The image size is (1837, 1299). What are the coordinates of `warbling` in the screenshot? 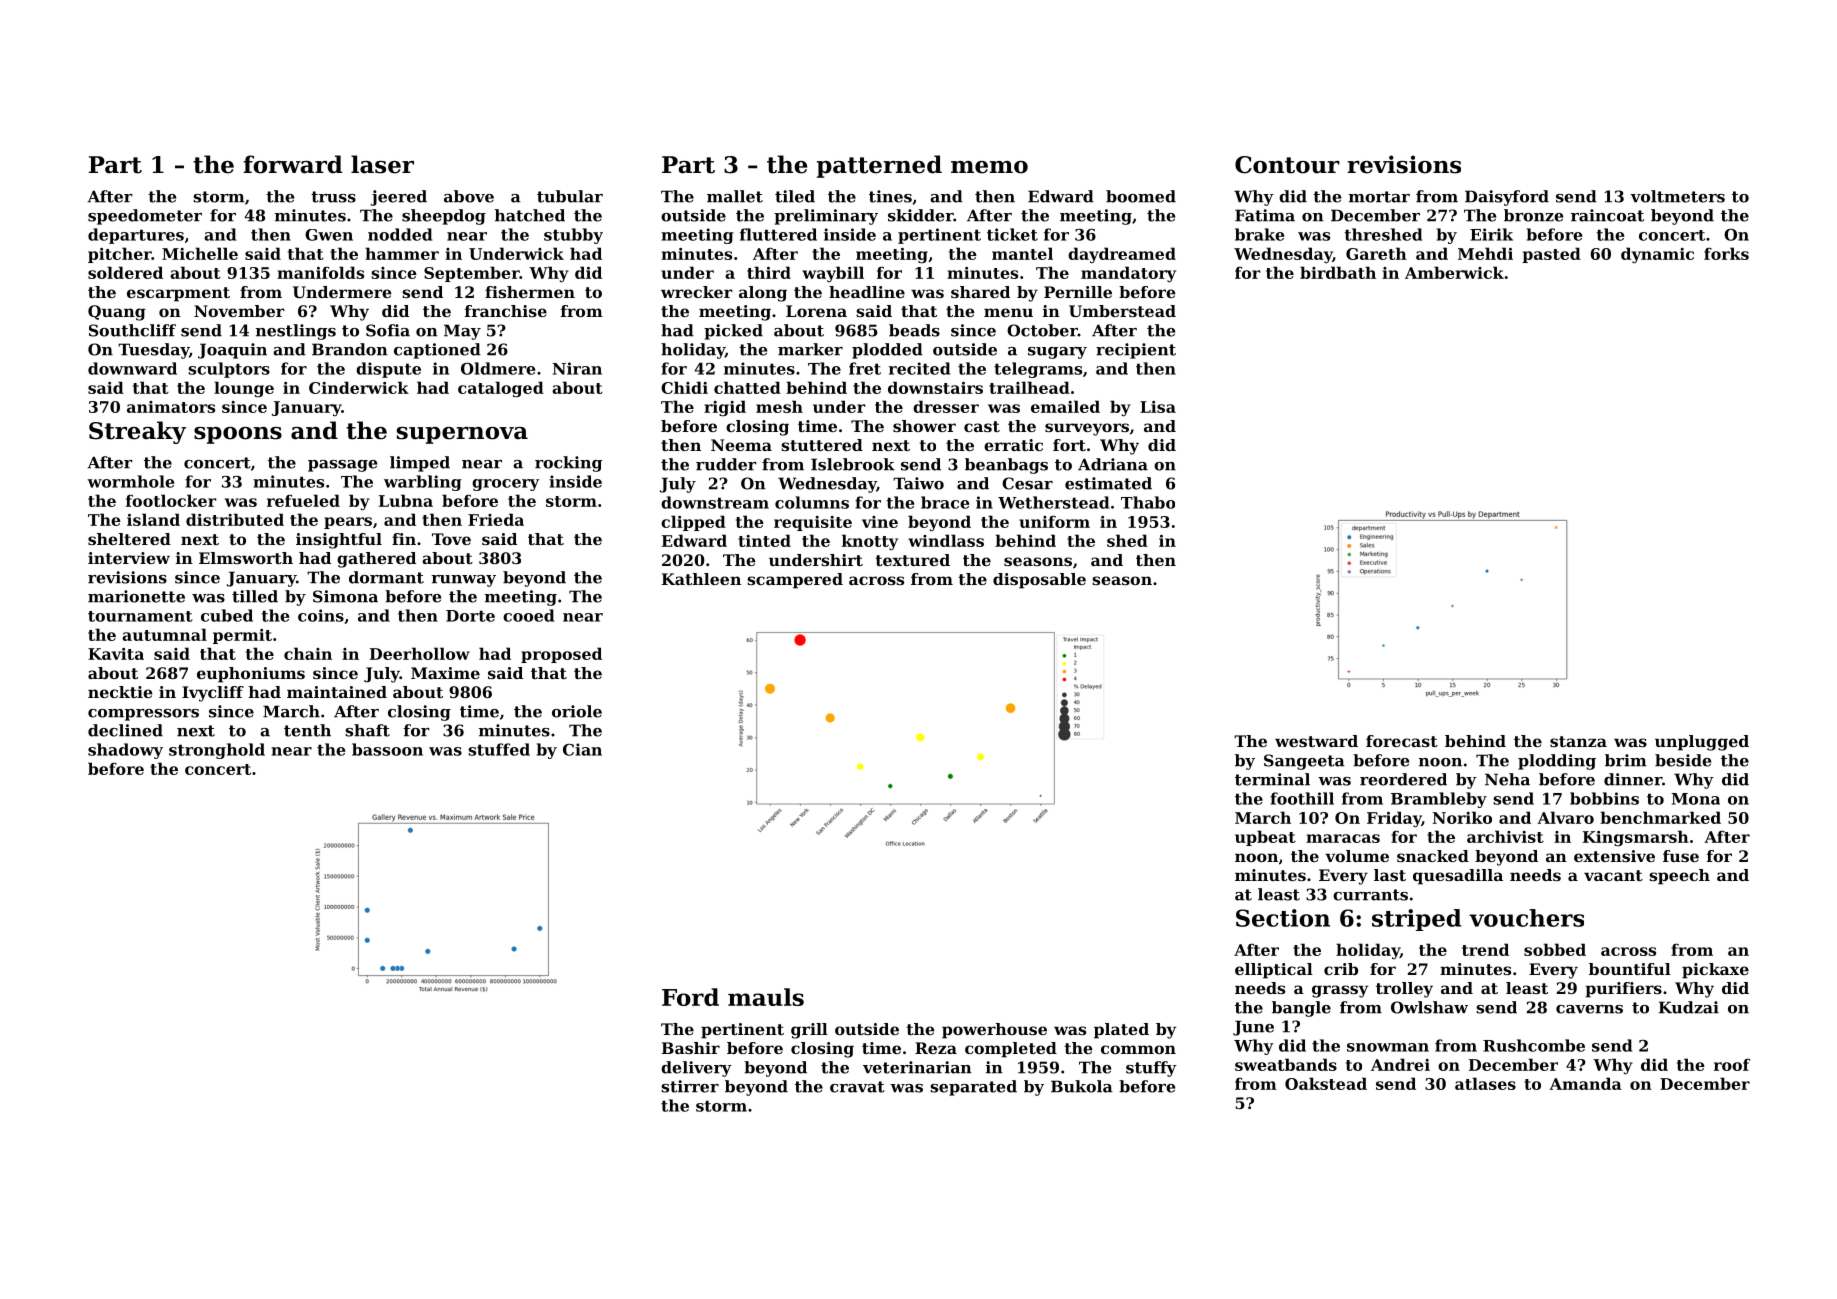 It's located at (423, 483).
